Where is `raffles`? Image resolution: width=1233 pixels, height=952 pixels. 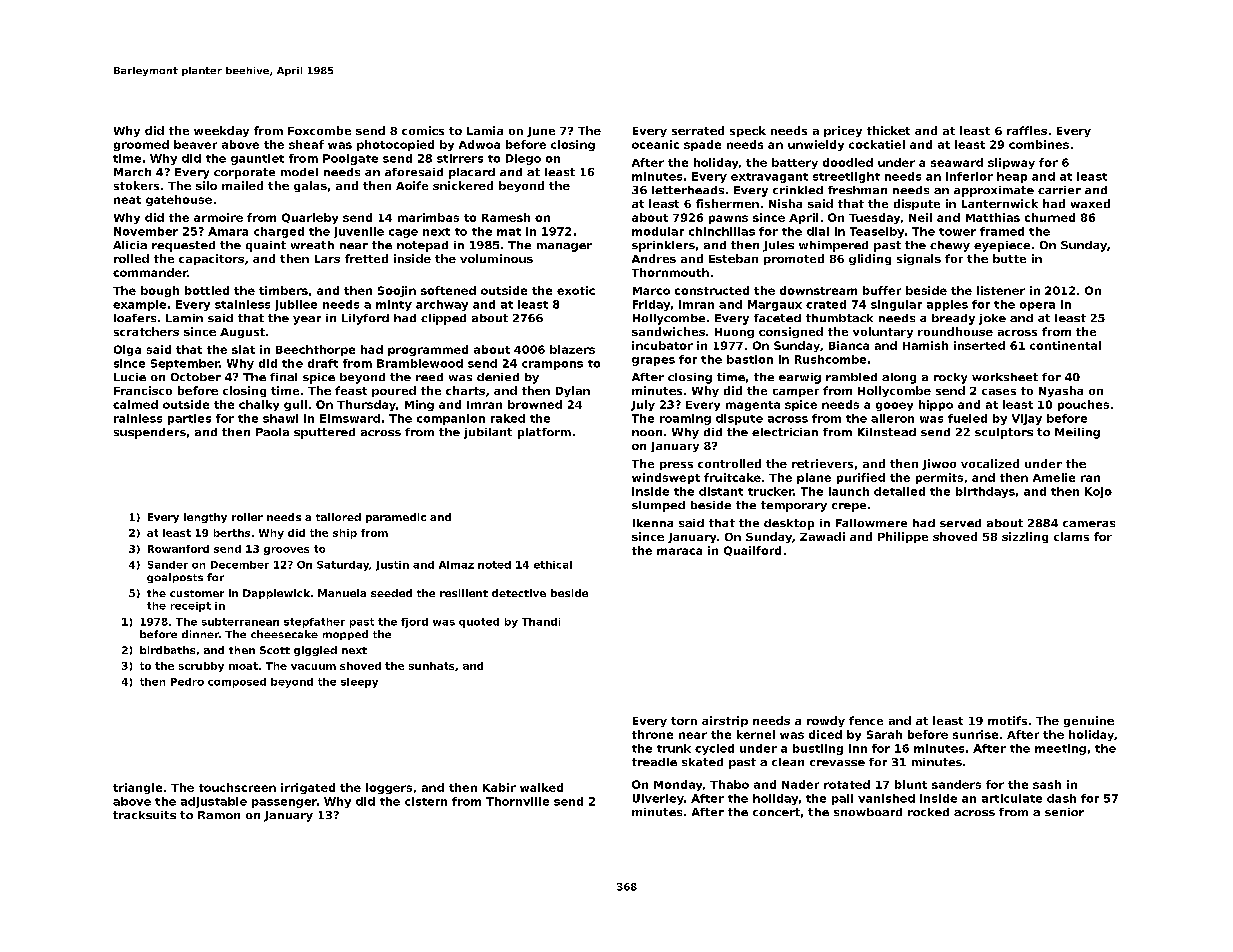
raffles is located at coordinates (1027, 130).
